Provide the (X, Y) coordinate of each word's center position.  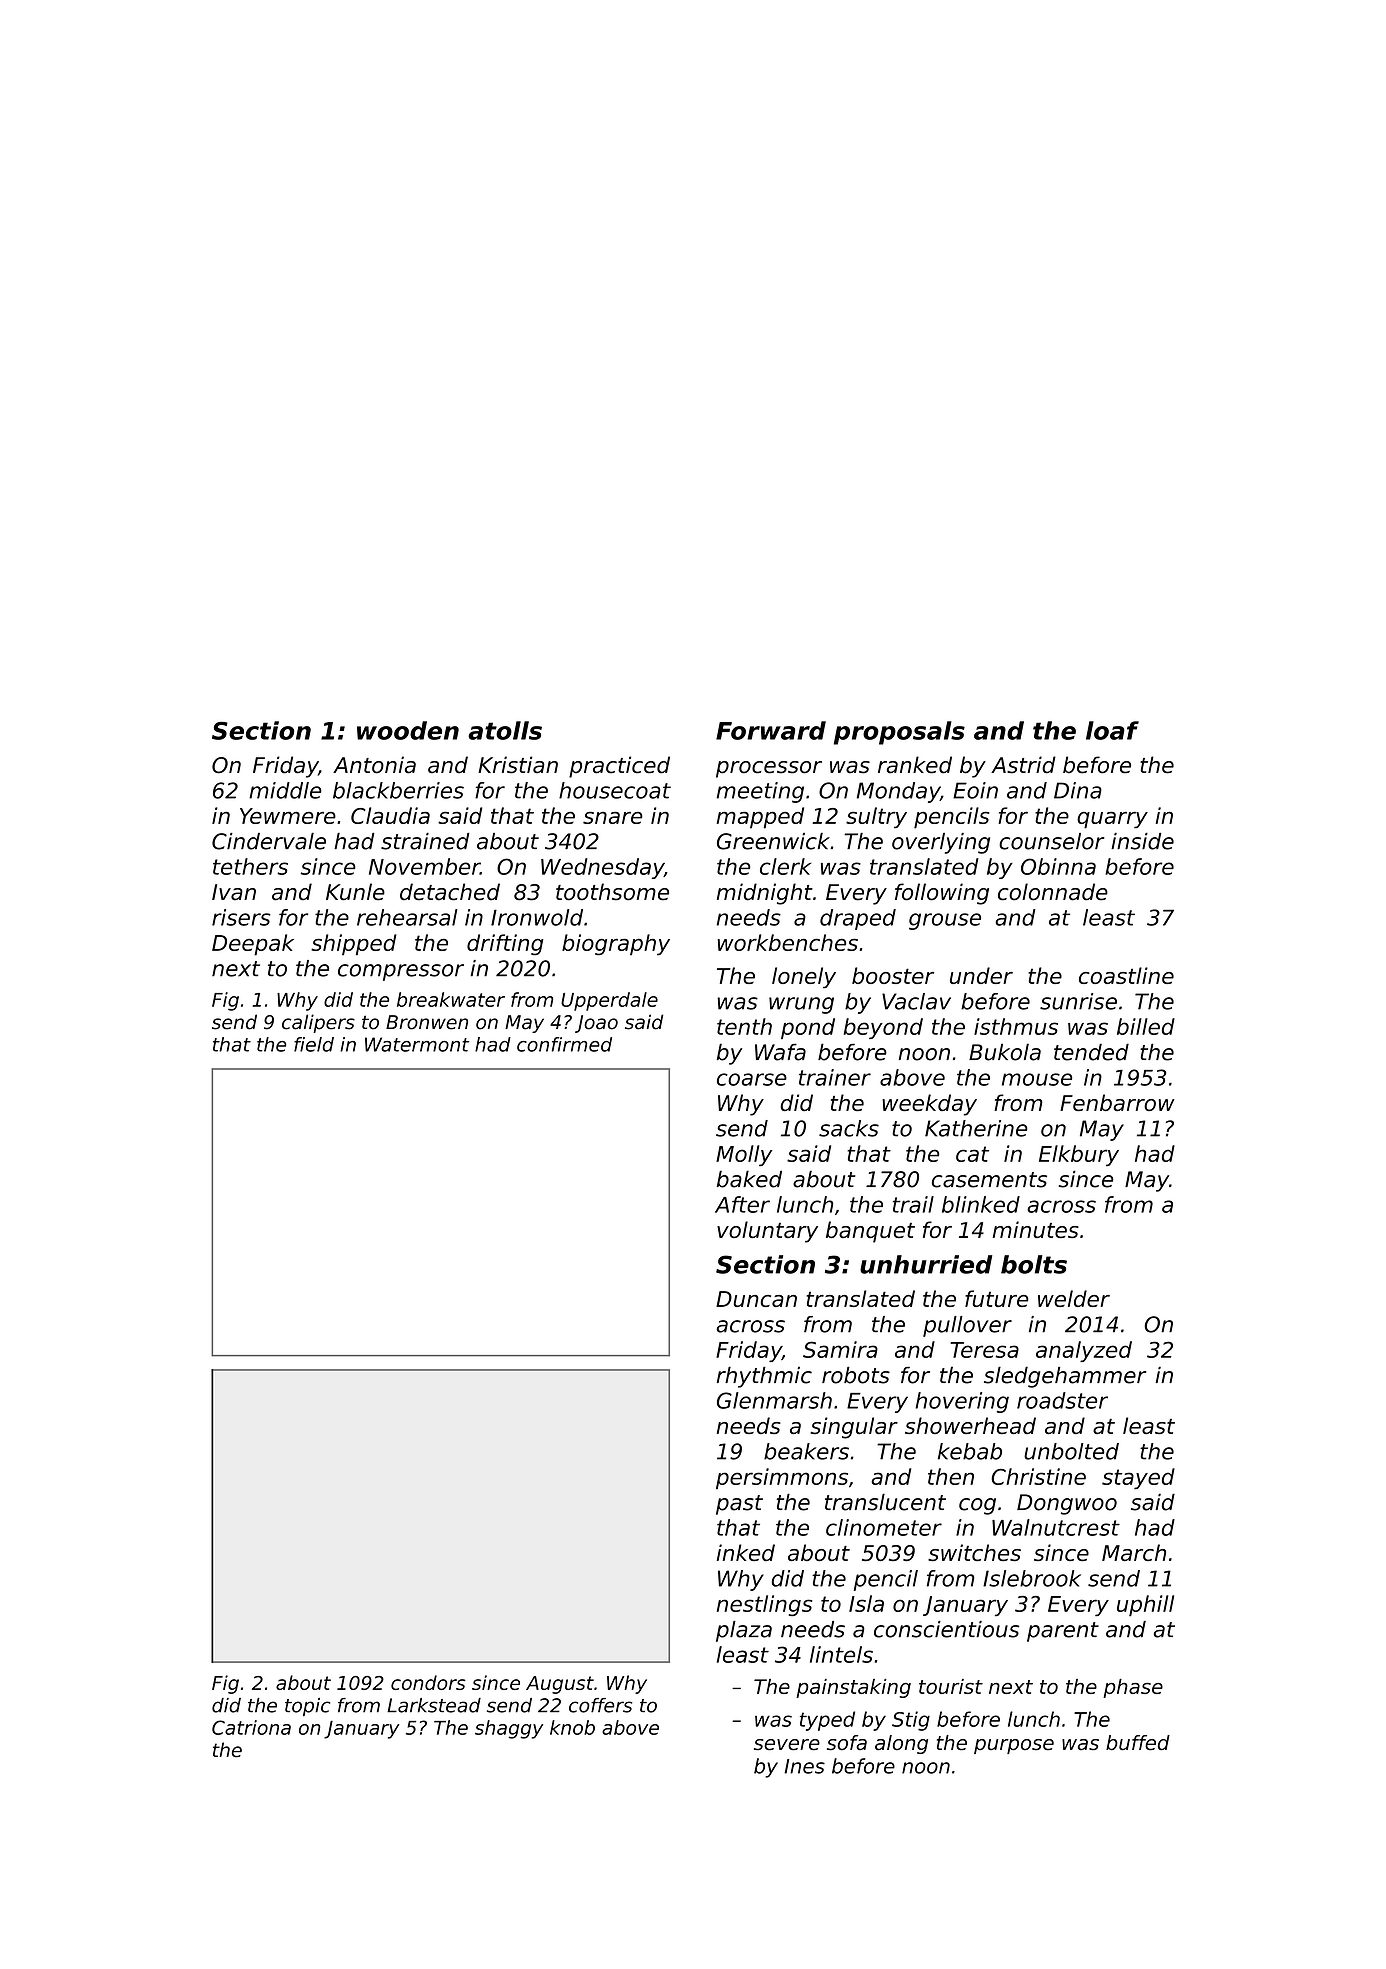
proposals (899, 733)
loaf (1112, 730)
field (314, 1044)
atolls (505, 730)
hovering (962, 1402)
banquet (870, 1232)
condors (428, 1682)
